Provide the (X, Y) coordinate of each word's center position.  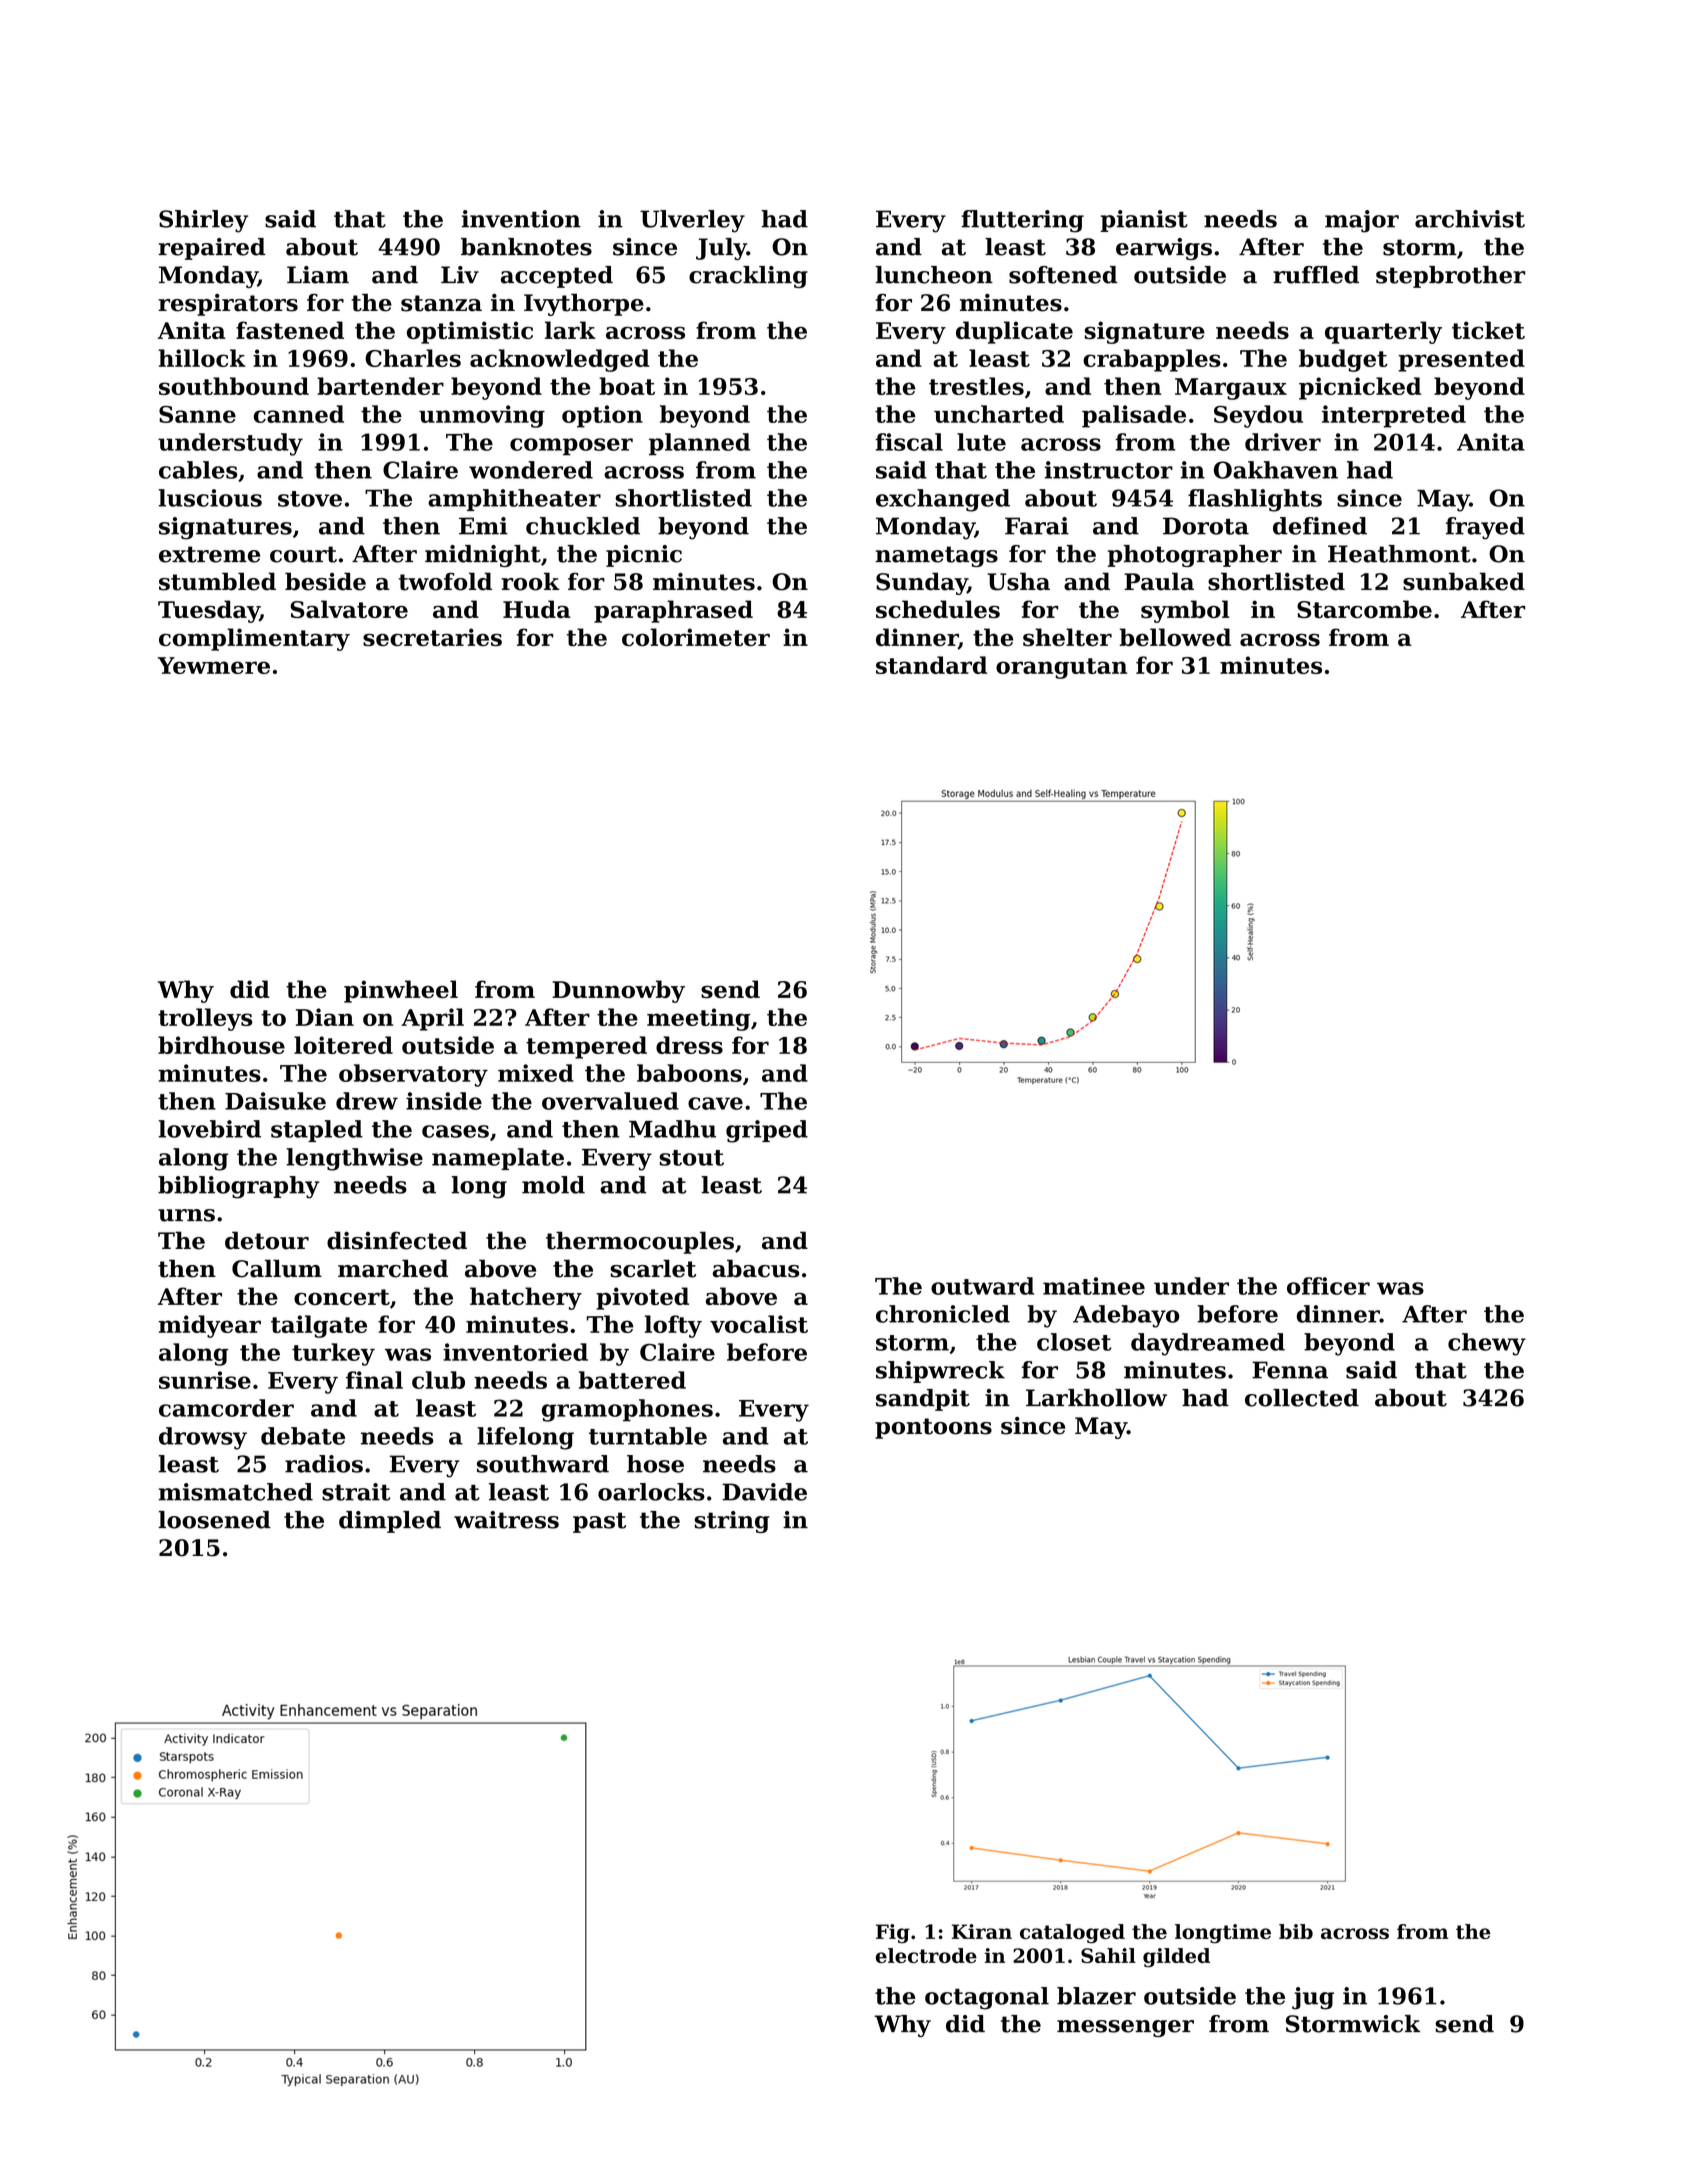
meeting (698, 1019)
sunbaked (1464, 581)
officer (1328, 1286)
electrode (926, 1955)
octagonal (987, 1998)
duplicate (1014, 332)
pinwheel (401, 991)
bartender (380, 386)
